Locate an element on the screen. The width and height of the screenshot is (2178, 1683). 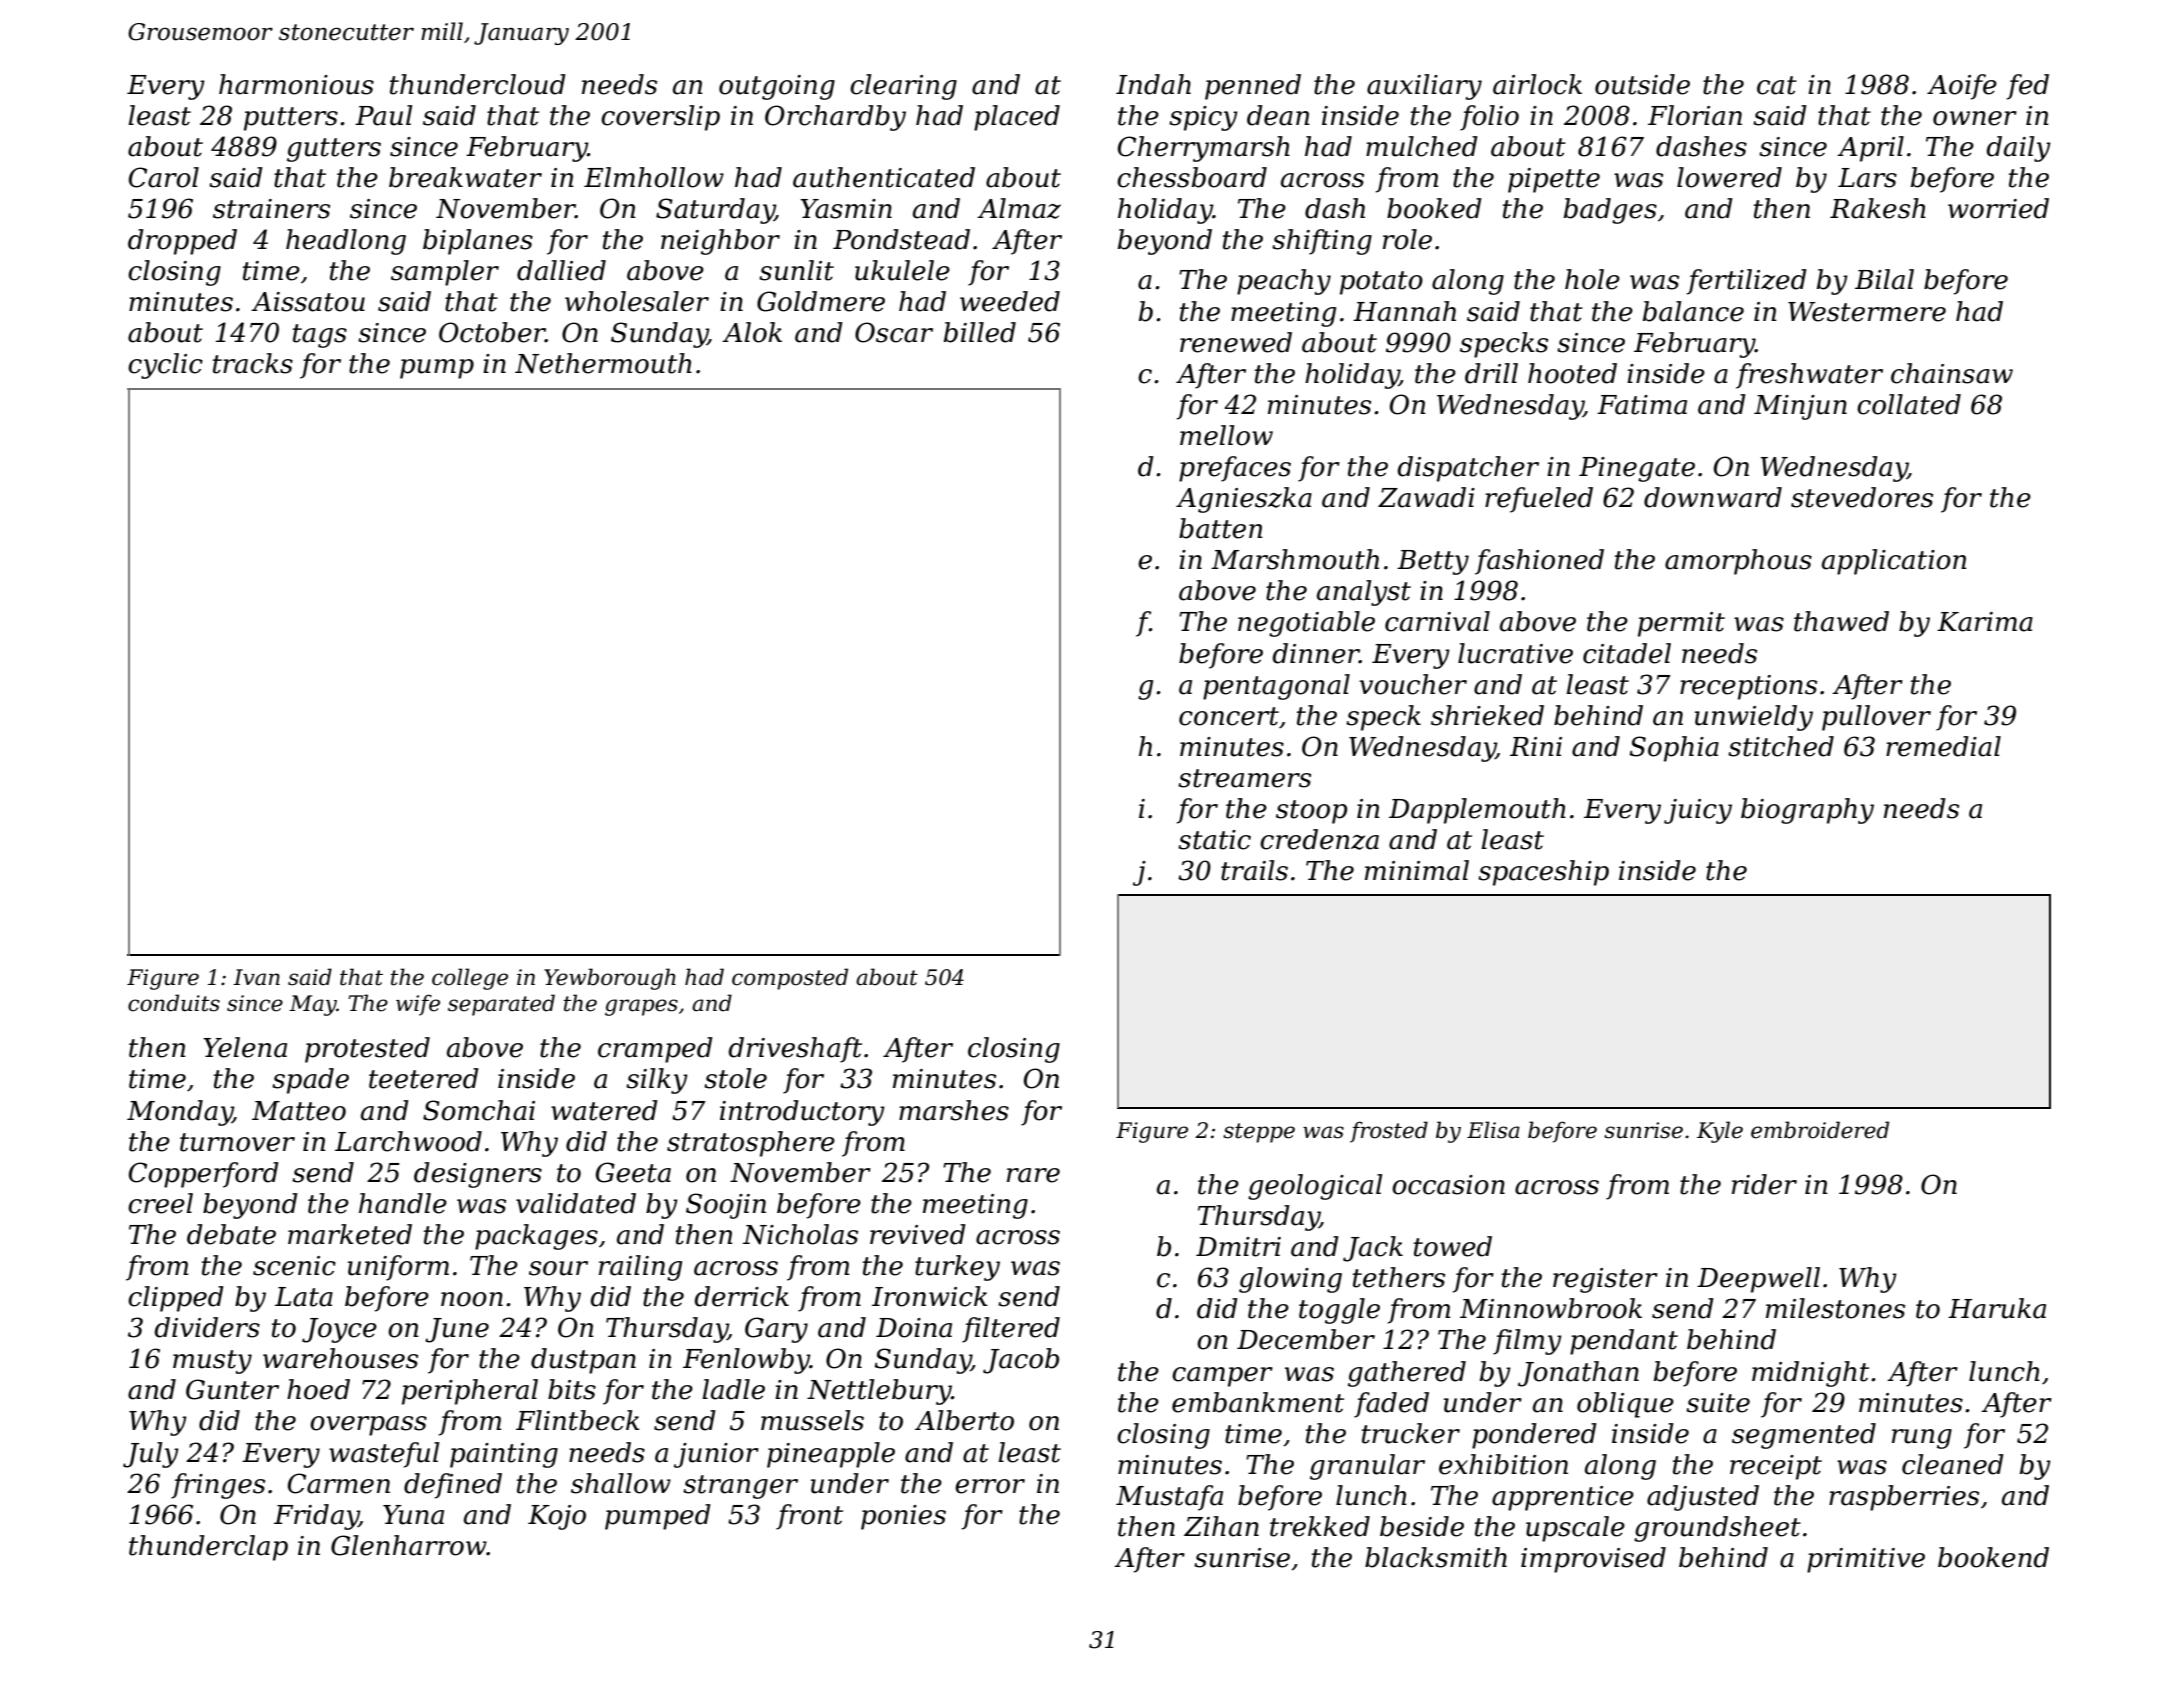
fringes is located at coordinates (218, 1486).
